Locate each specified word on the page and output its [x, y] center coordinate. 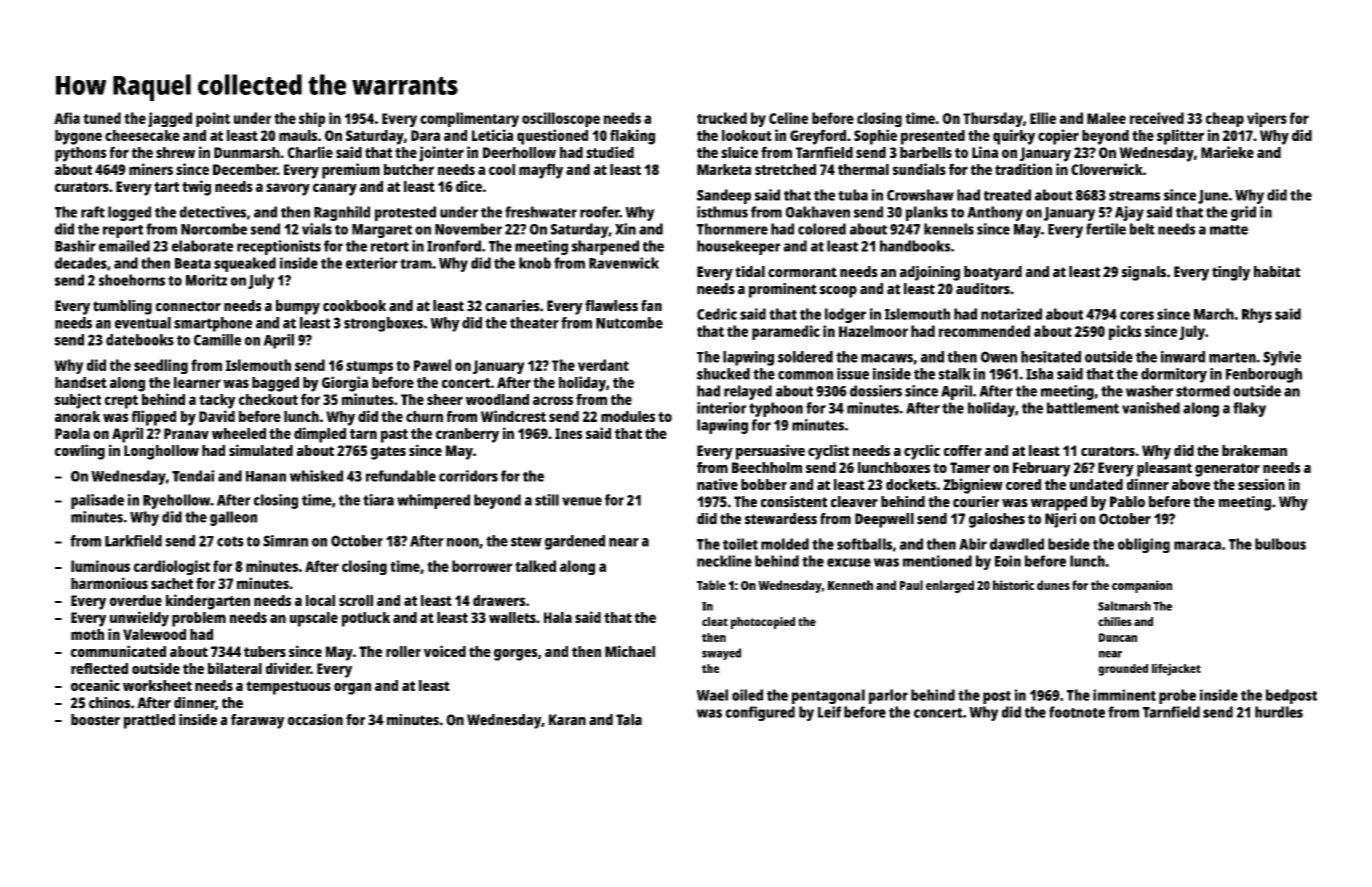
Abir [973, 544]
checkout [268, 399]
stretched [785, 169]
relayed [748, 392]
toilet [740, 544]
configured [760, 713]
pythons [81, 154]
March [1214, 314]
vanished [1151, 408]
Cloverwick [1107, 169]
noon [463, 542]
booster [95, 720]
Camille [217, 340]
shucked [723, 374]
